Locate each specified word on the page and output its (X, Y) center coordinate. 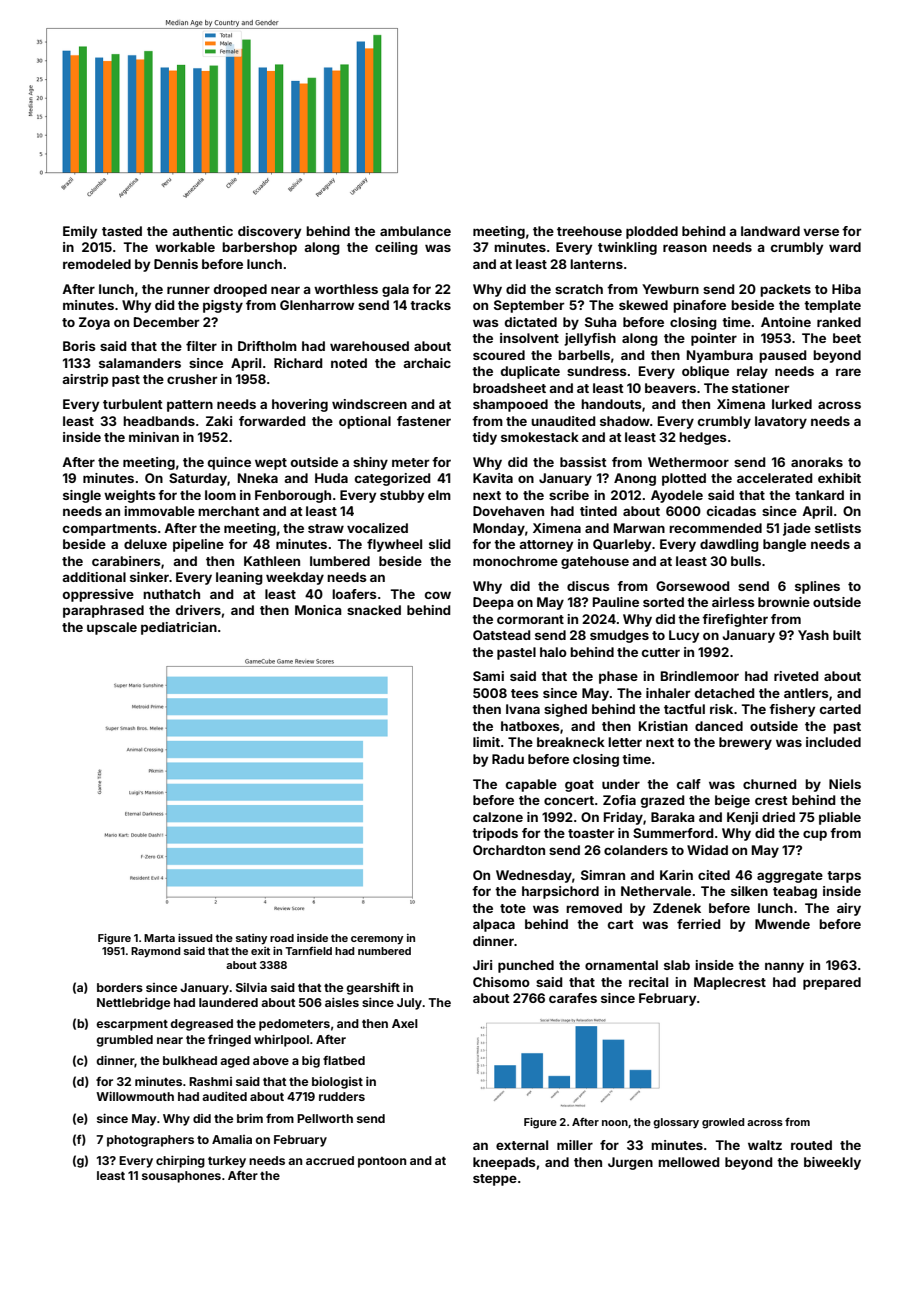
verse (821, 232)
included (833, 742)
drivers (198, 610)
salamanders (140, 363)
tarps (844, 877)
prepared (832, 983)
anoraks (817, 462)
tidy (484, 438)
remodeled (97, 264)
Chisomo (501, 982)
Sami (488, 676)
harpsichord (560, 892)
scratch (579, 289)
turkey (227, 1162)
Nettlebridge (133, 1004)
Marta (159, 938)
